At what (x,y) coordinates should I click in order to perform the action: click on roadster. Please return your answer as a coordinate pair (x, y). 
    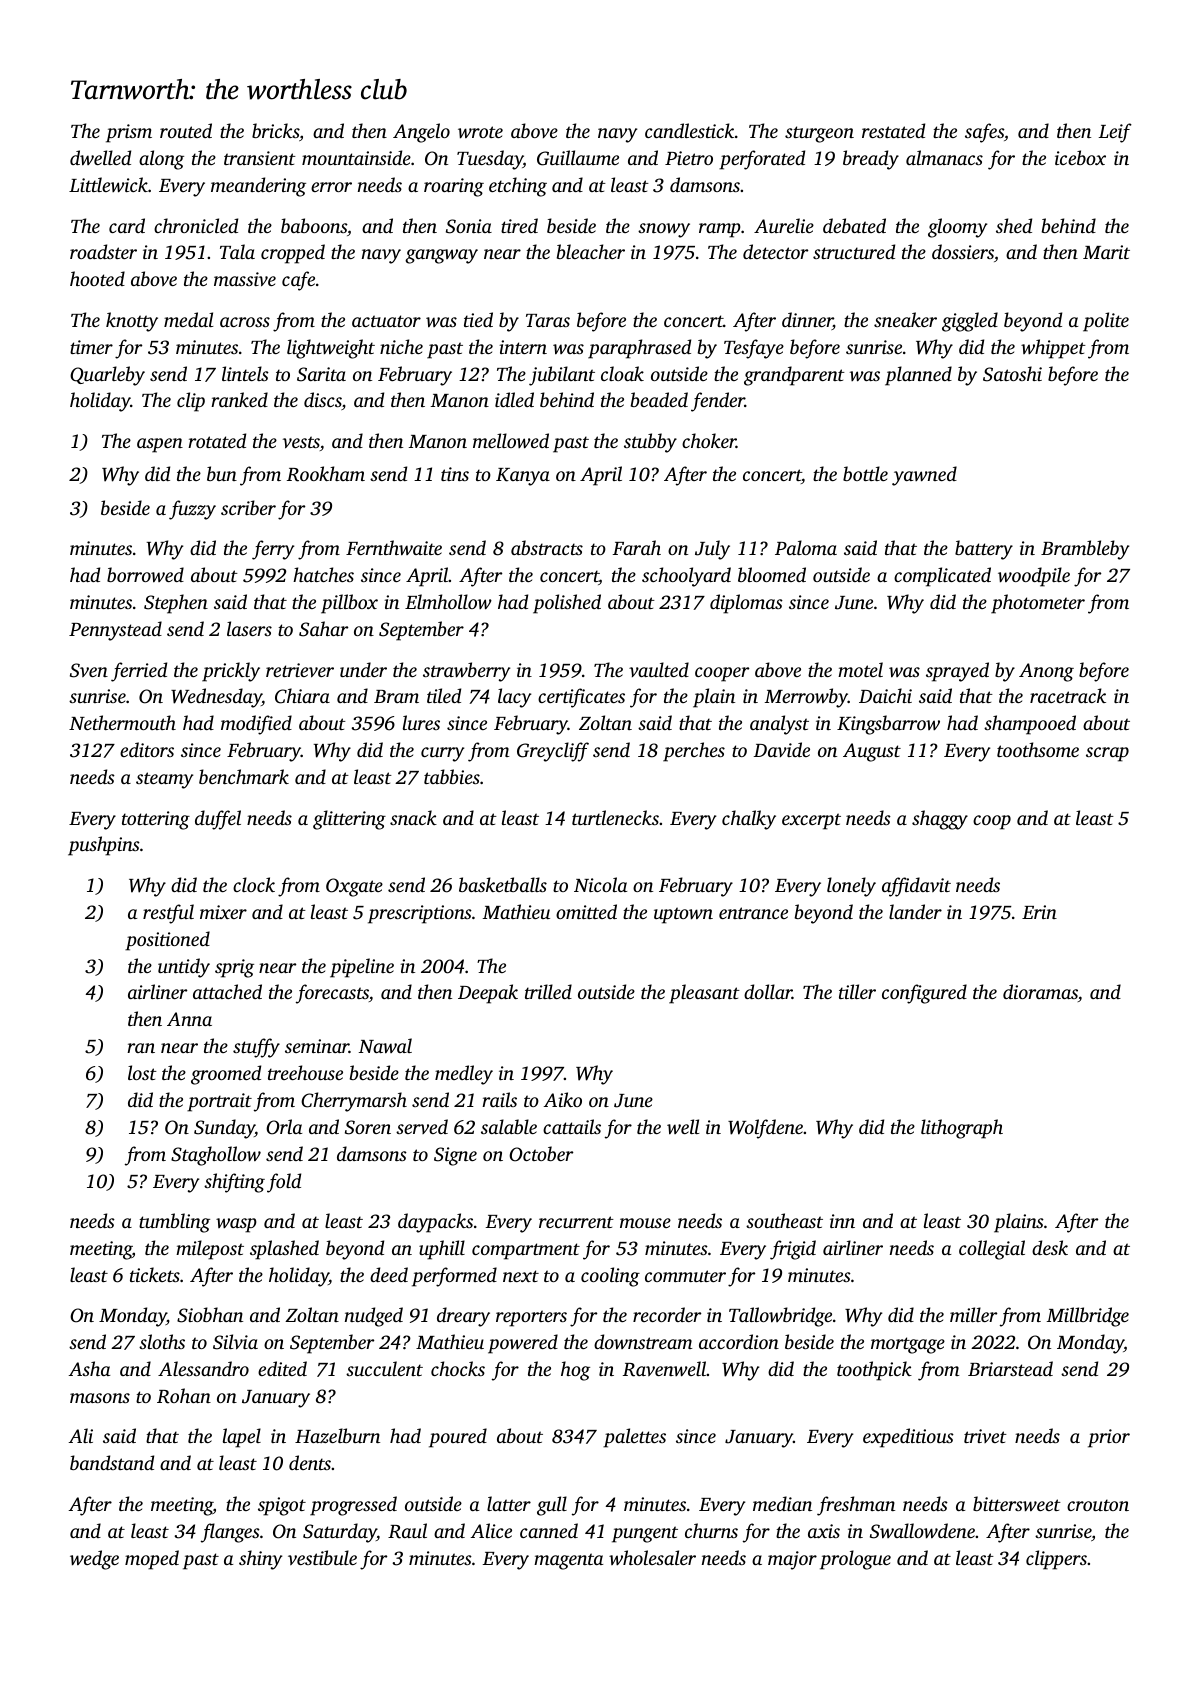
    Looking at the image, I should click on (103, 251).
